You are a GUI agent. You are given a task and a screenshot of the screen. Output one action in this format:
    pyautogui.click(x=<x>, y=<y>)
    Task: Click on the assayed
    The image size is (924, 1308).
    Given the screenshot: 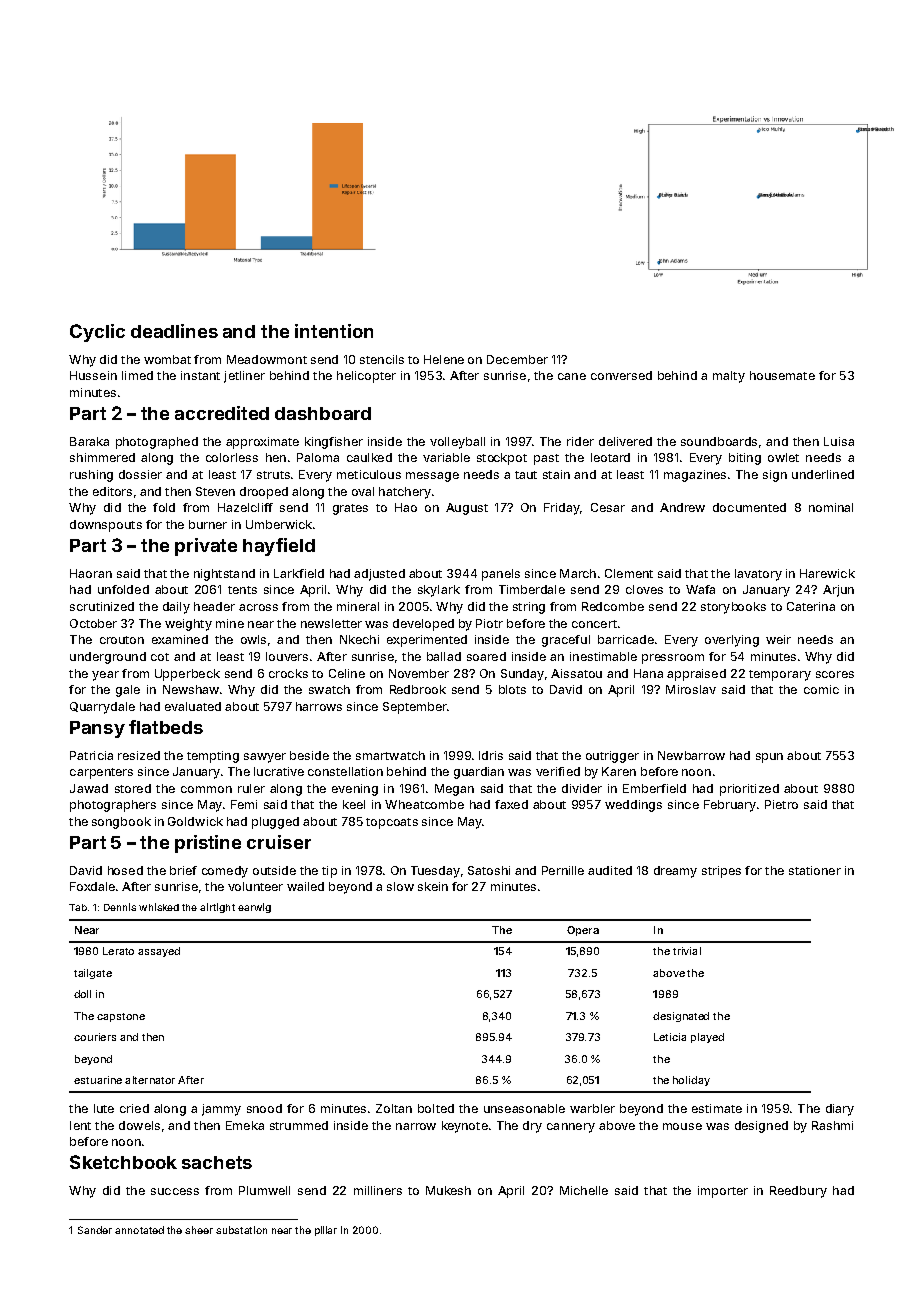 What is the action you would take?
    pyautogui.click(x=159, y=952)
